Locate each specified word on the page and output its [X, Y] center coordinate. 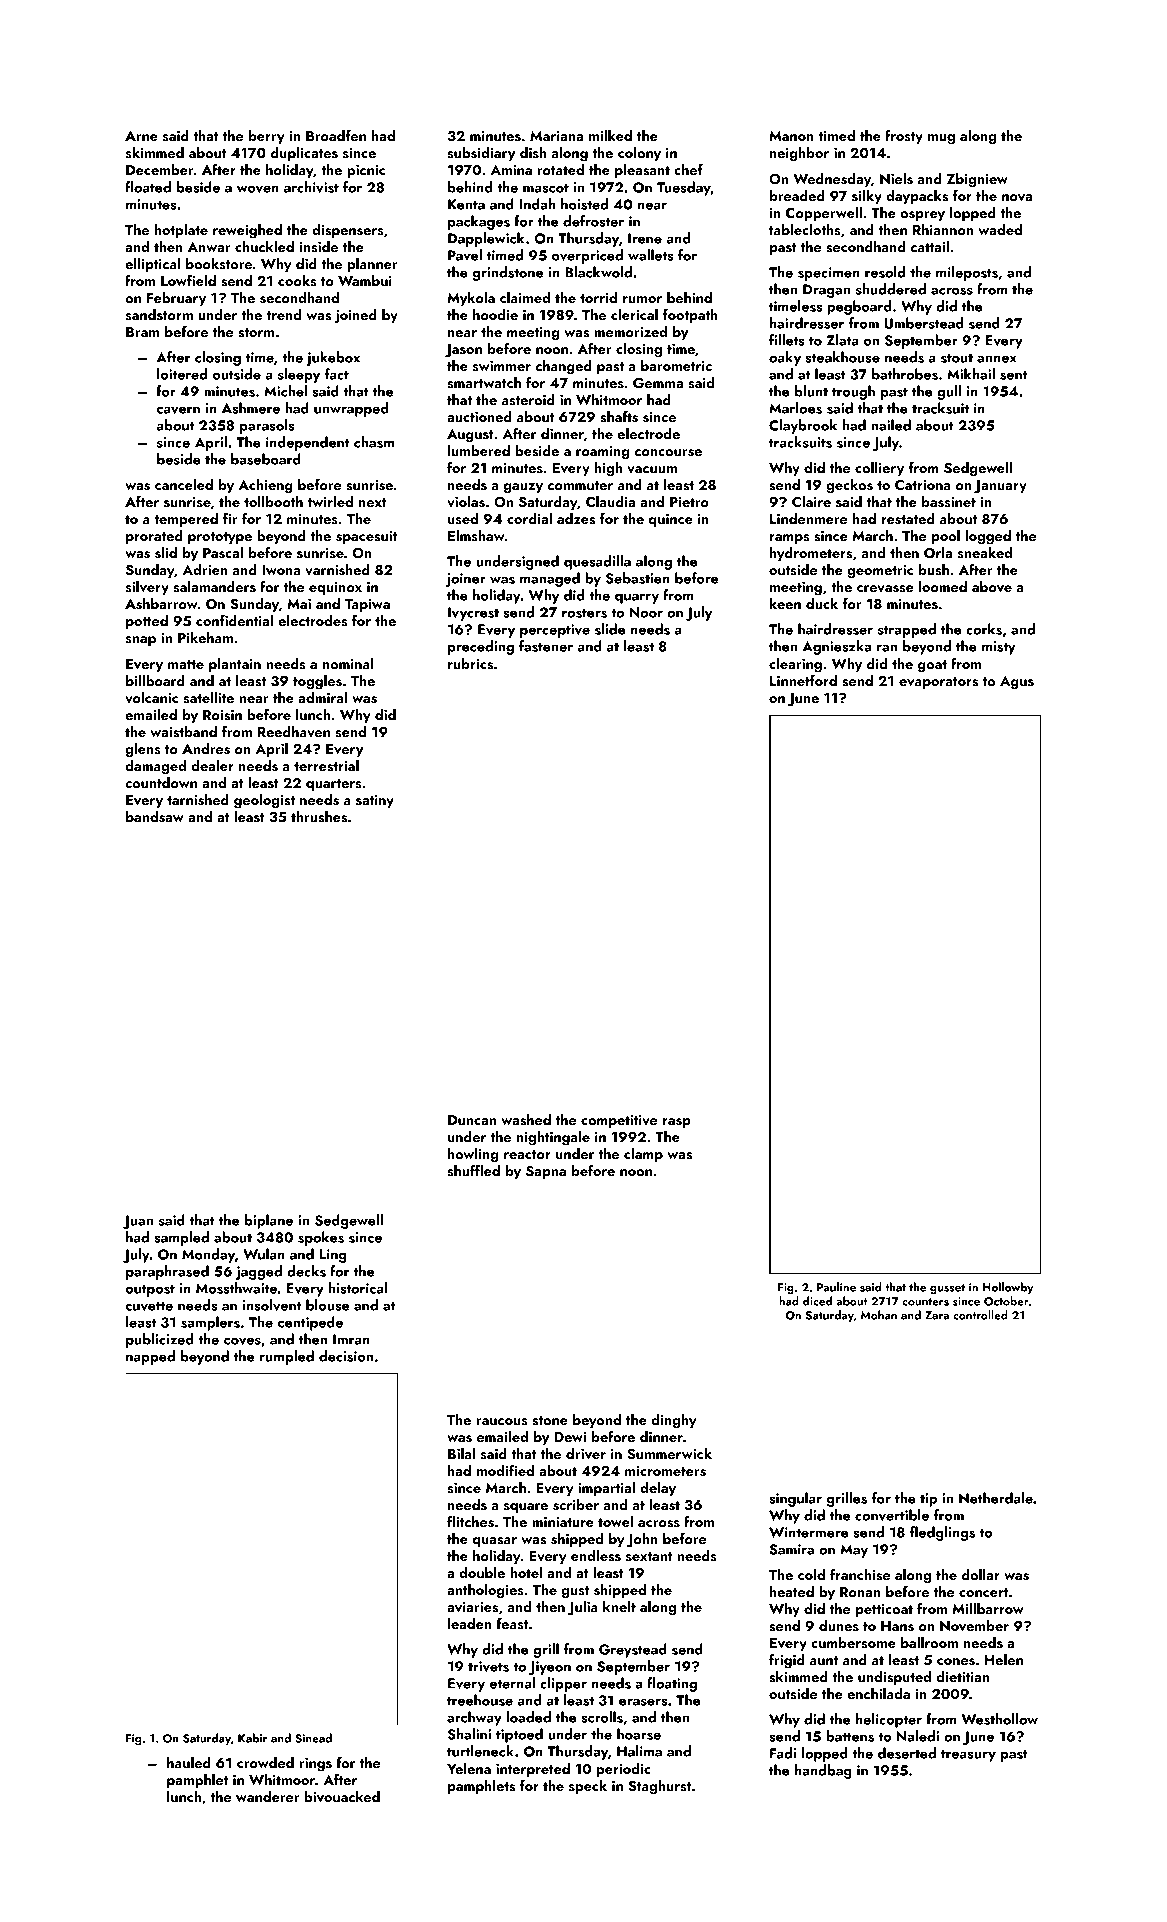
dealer [212, 765]
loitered [182, 374]
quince [671, 520]
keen [785, 603]
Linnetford [803, 680]
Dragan [826, 291]
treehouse [480, 1700]
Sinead [313, 1738]
